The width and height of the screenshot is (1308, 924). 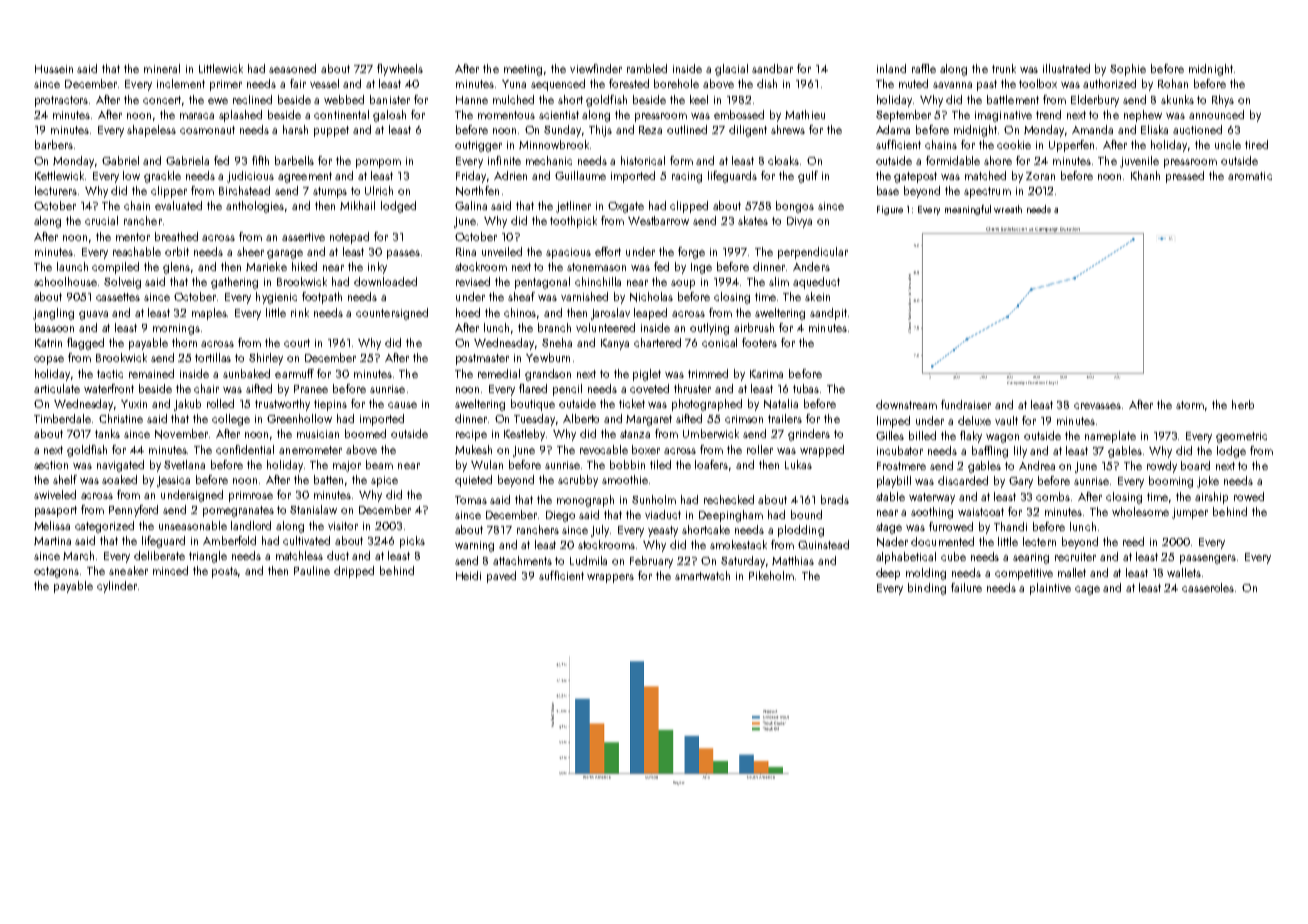 What do you see at coordinates (754, 327) in the screenshot?
I see `airbrush` at bounding box center [754, 327].
